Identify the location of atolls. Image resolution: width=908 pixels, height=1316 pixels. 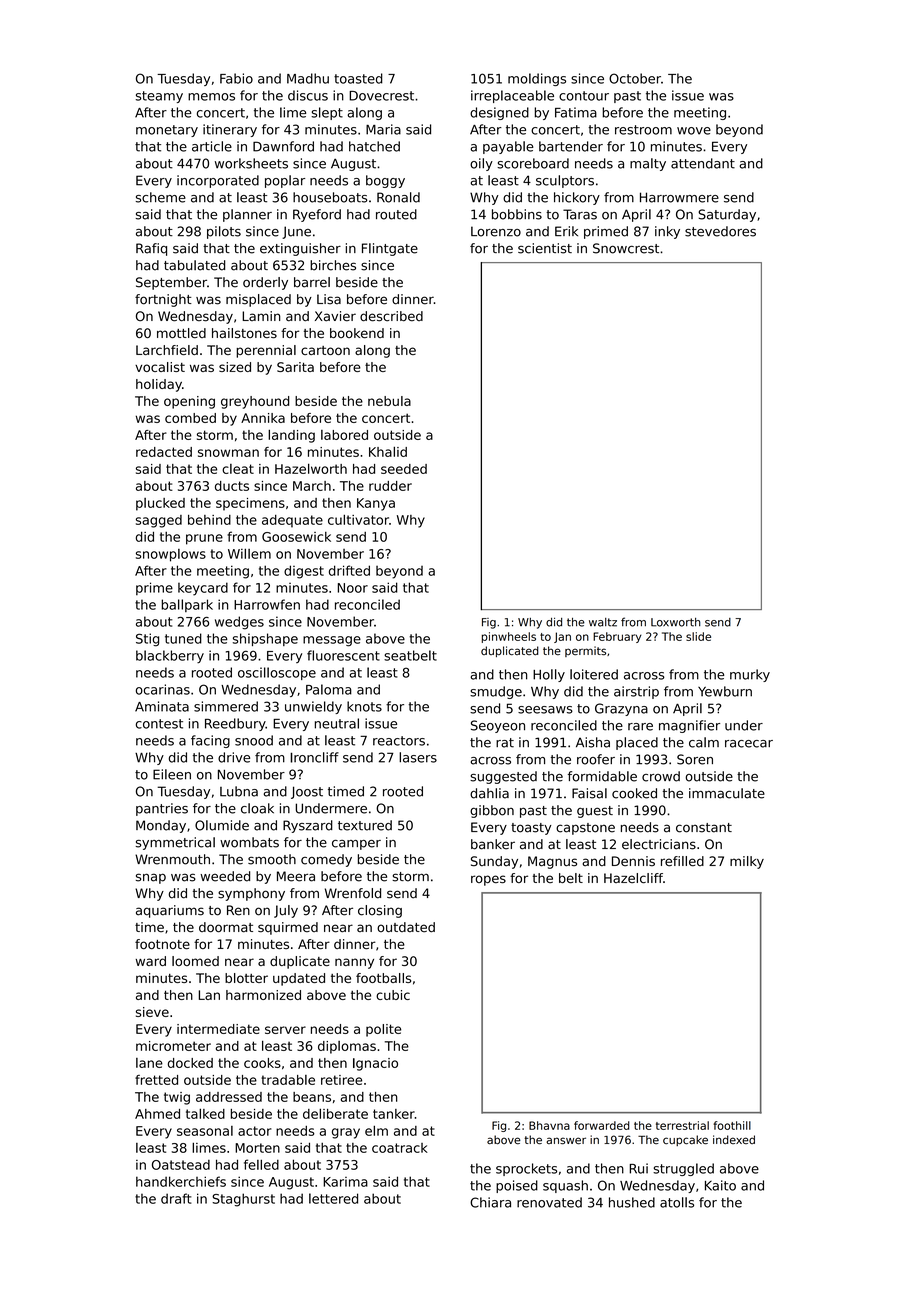
(677, 1202).
